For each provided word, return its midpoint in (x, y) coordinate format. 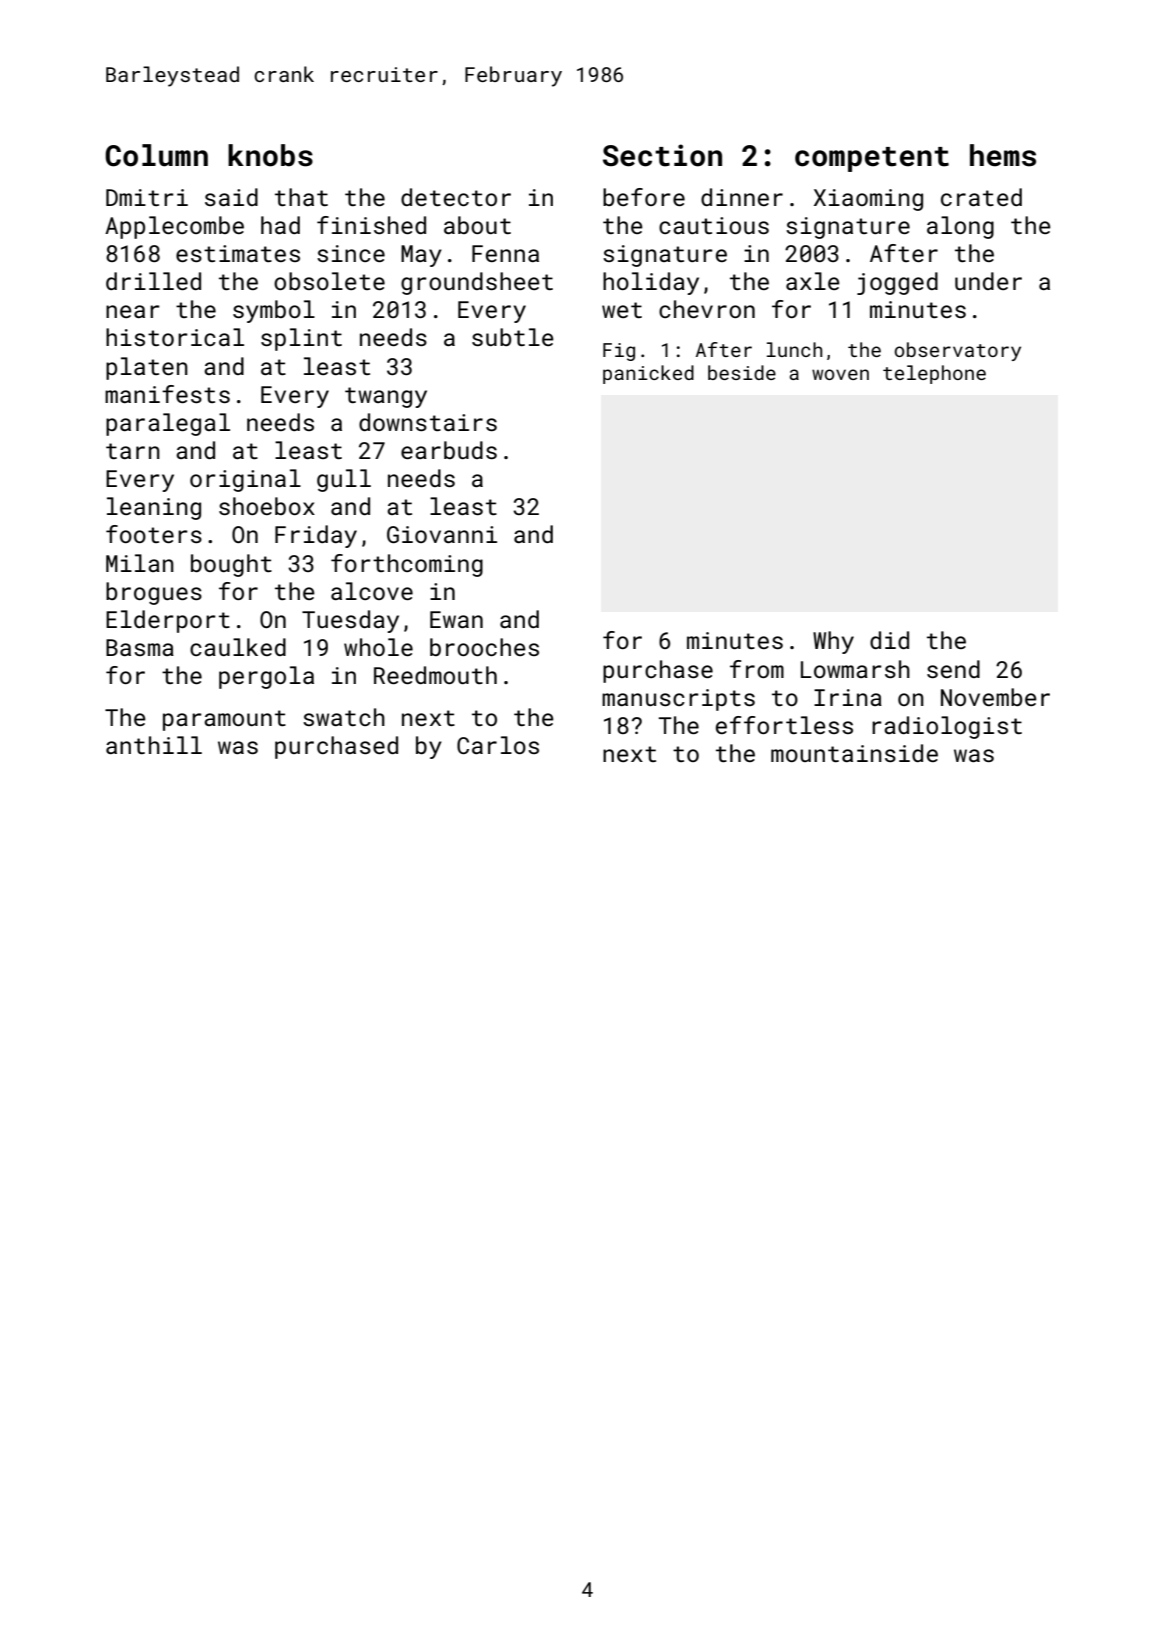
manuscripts (678, 700)
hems (1003, 155)
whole (378, 647)
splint (301, 339)
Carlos (498, 745)
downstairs (428, 422)
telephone (934, 374)
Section (662, 155)
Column (156, 155)
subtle (513, 337)
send (953, 669)
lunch (794, 349)
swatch (344, 717)
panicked (648, 374)
